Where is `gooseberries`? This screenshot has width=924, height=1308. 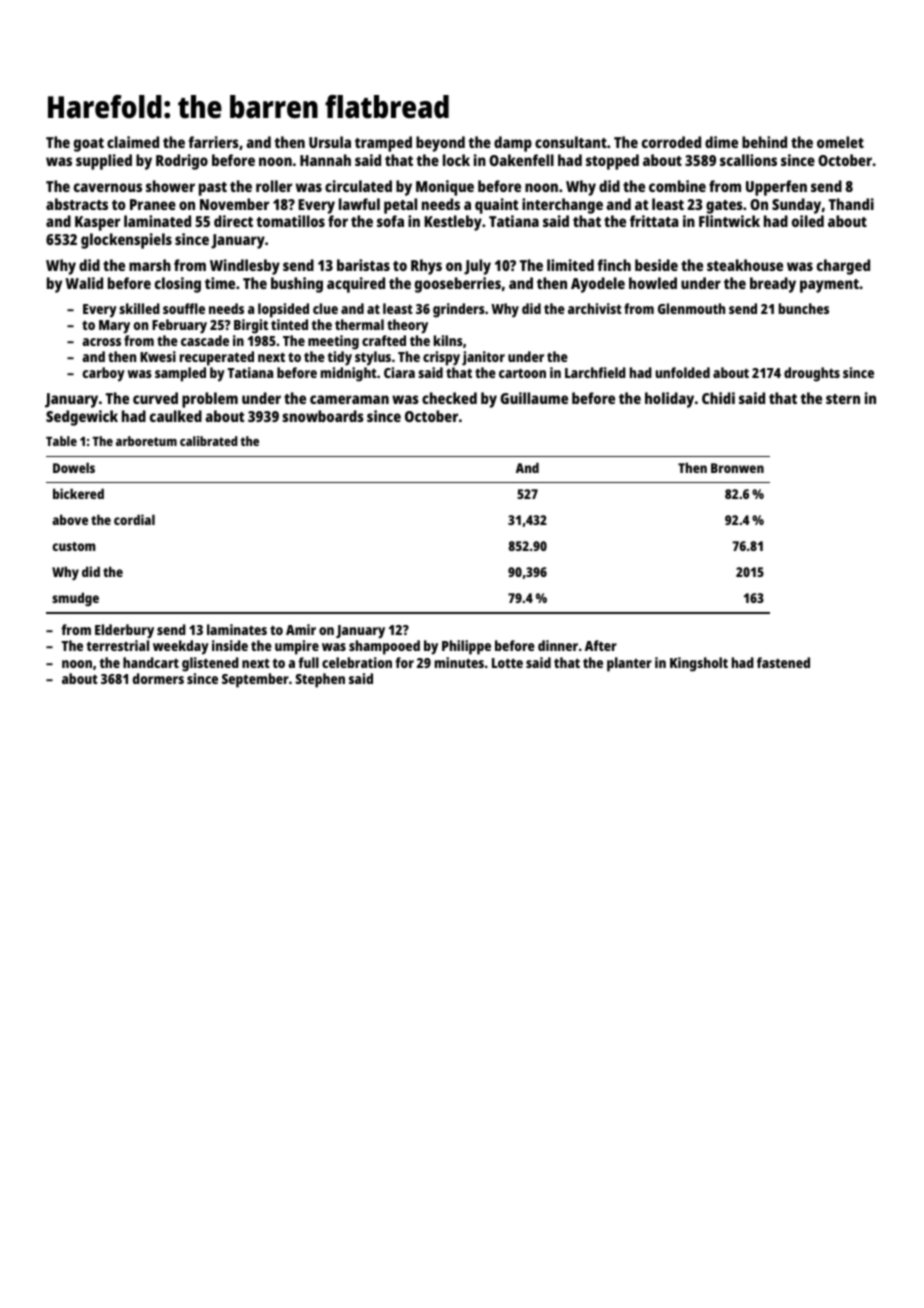
gooseberries is located at coordinates (458, 285).
